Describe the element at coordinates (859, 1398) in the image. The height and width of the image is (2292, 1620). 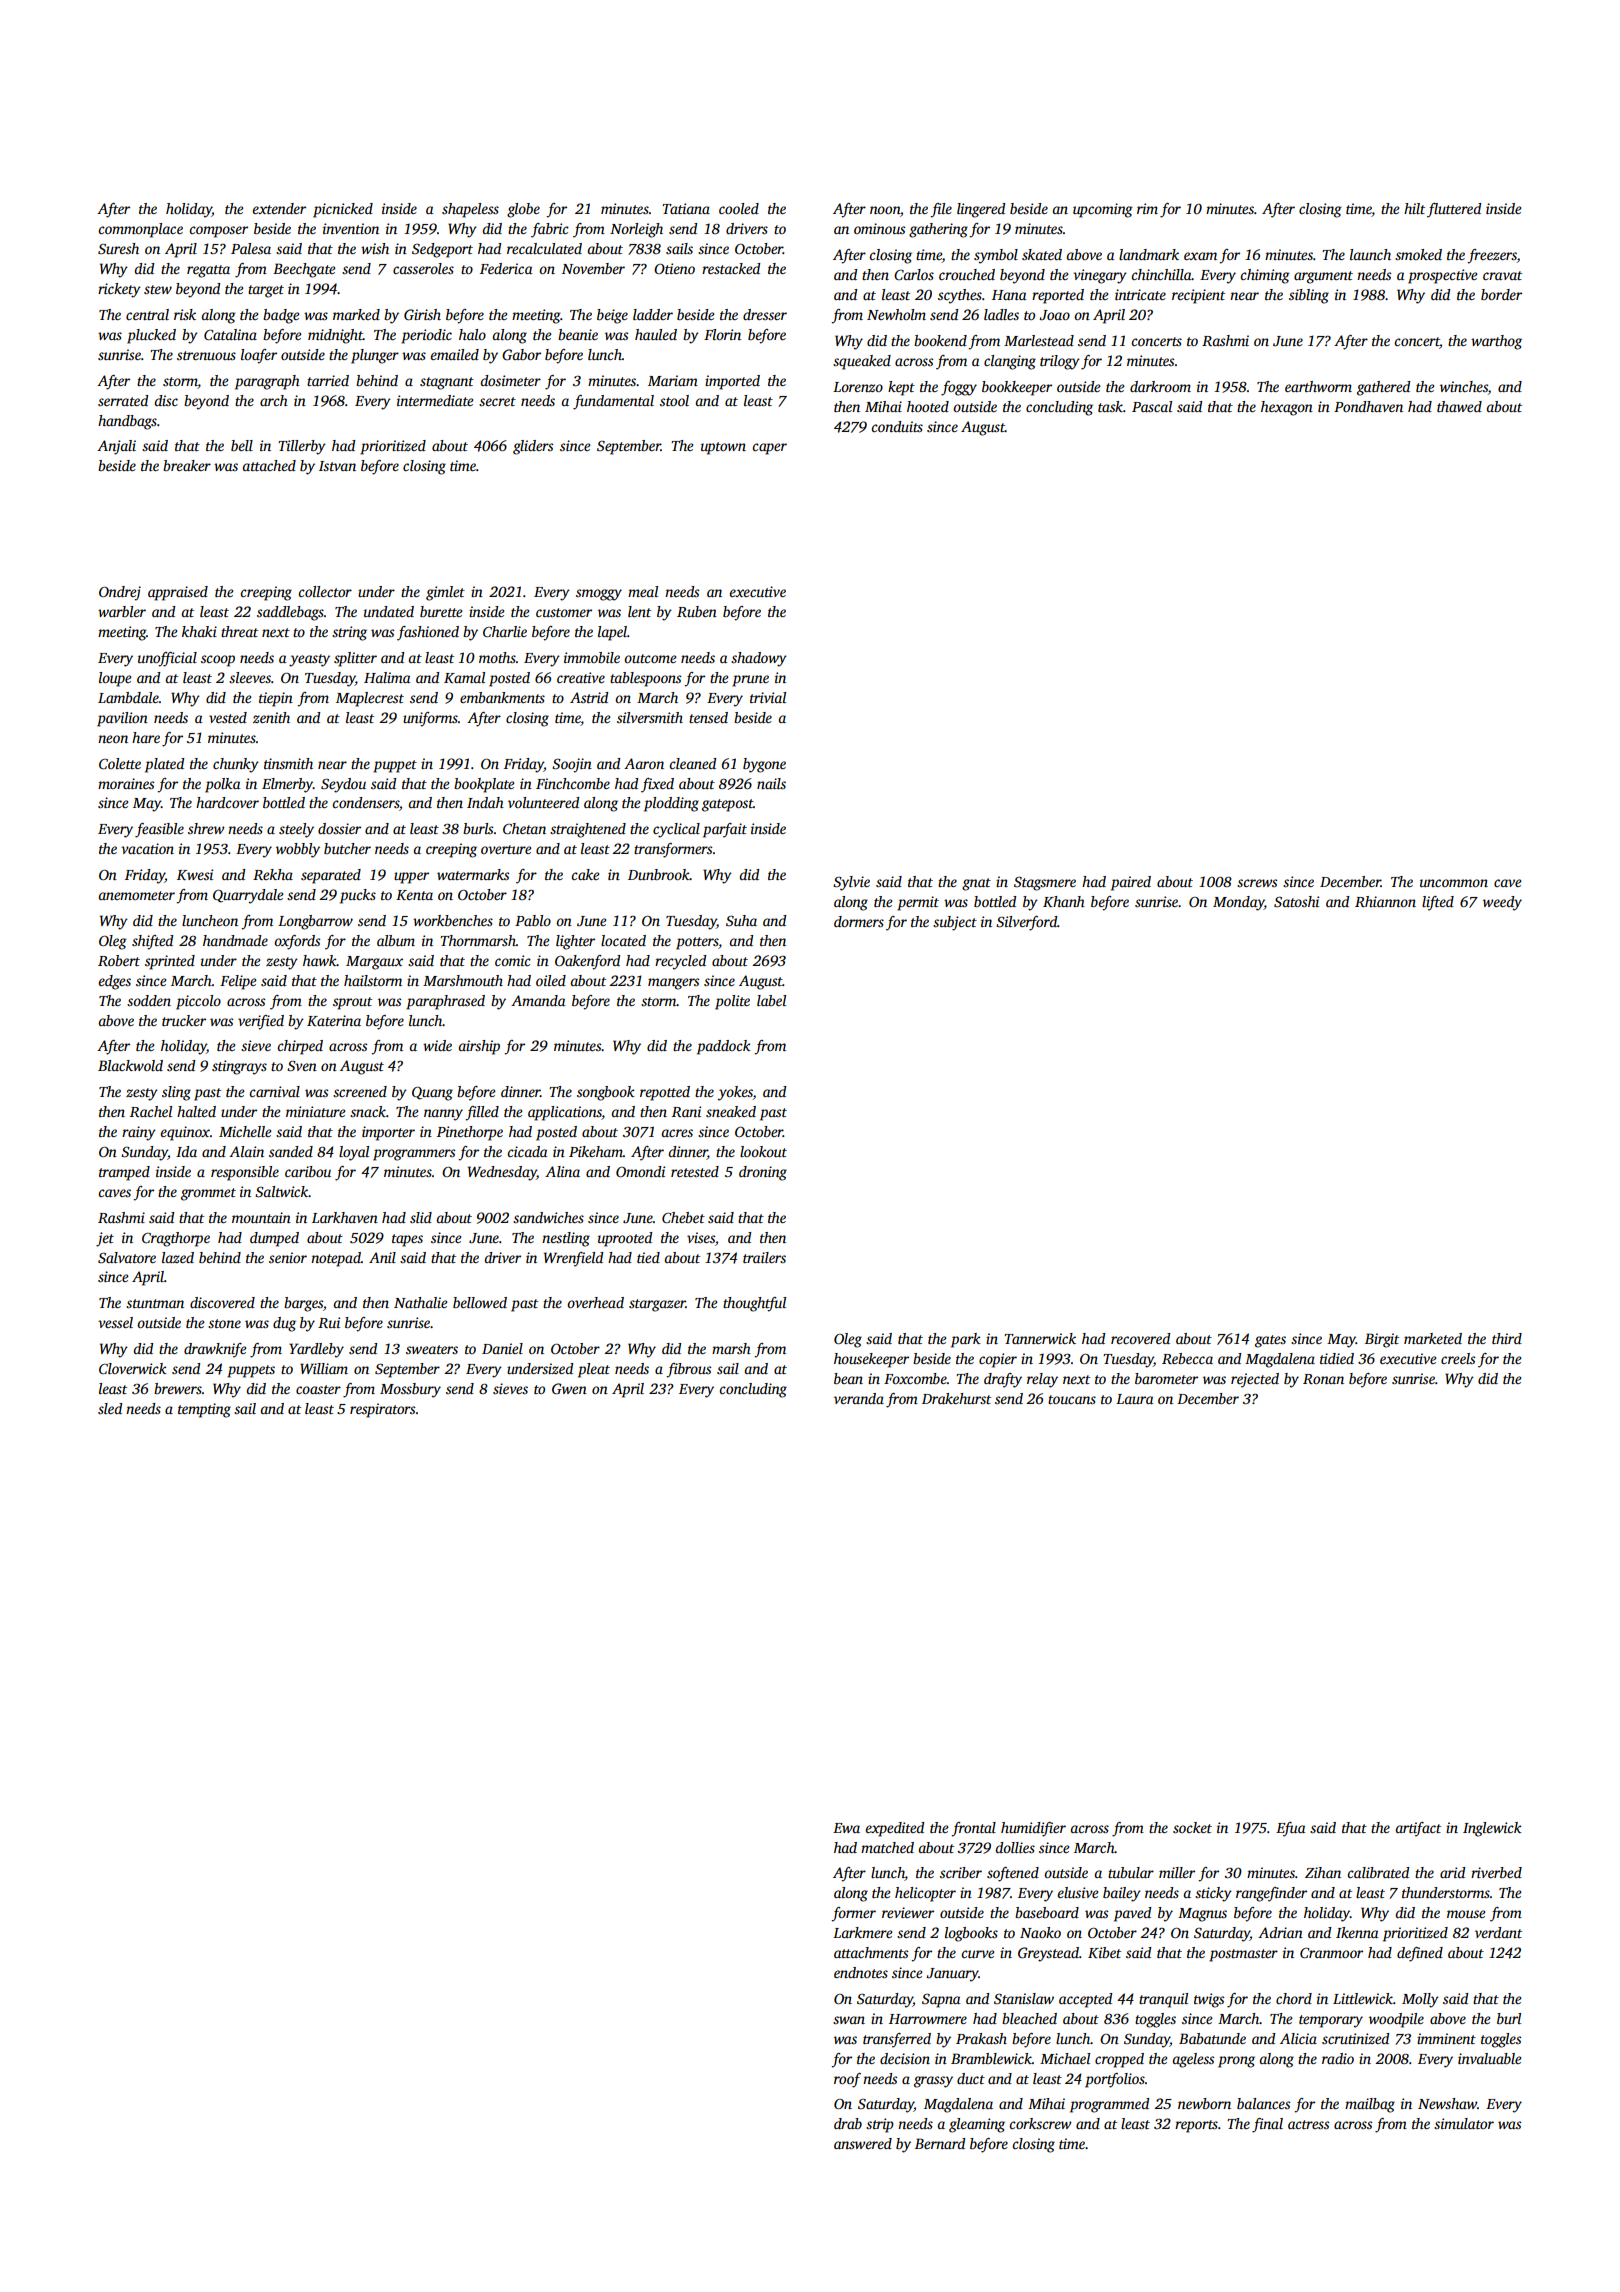
I see `veranda` at that location.
